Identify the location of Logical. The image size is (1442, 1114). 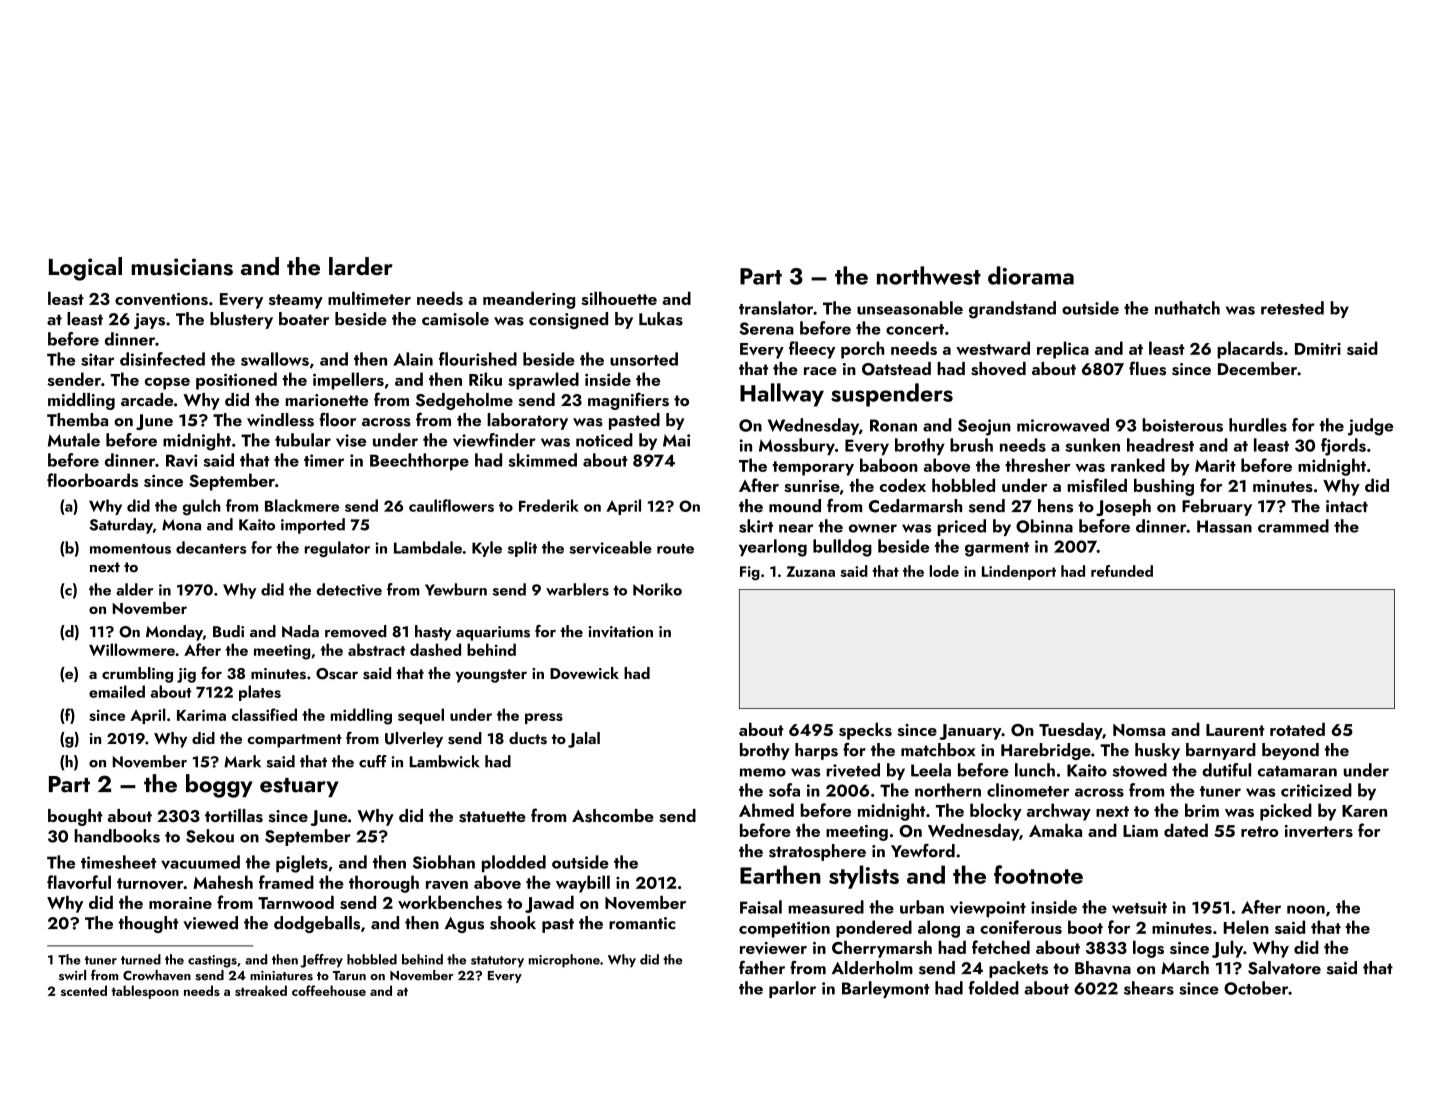
(85, 269).
